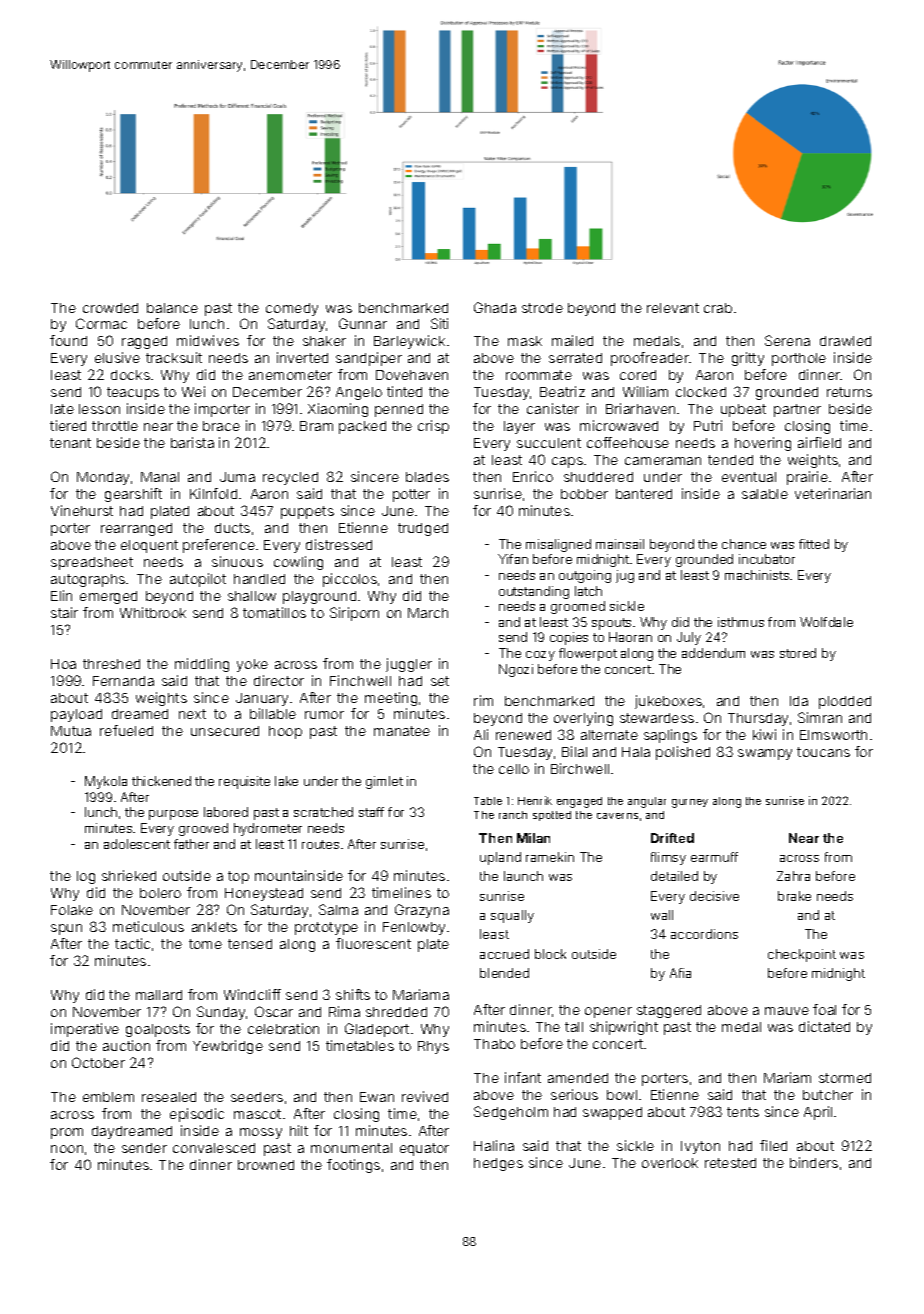  I want to click on proofreader, so click(650, 359).
